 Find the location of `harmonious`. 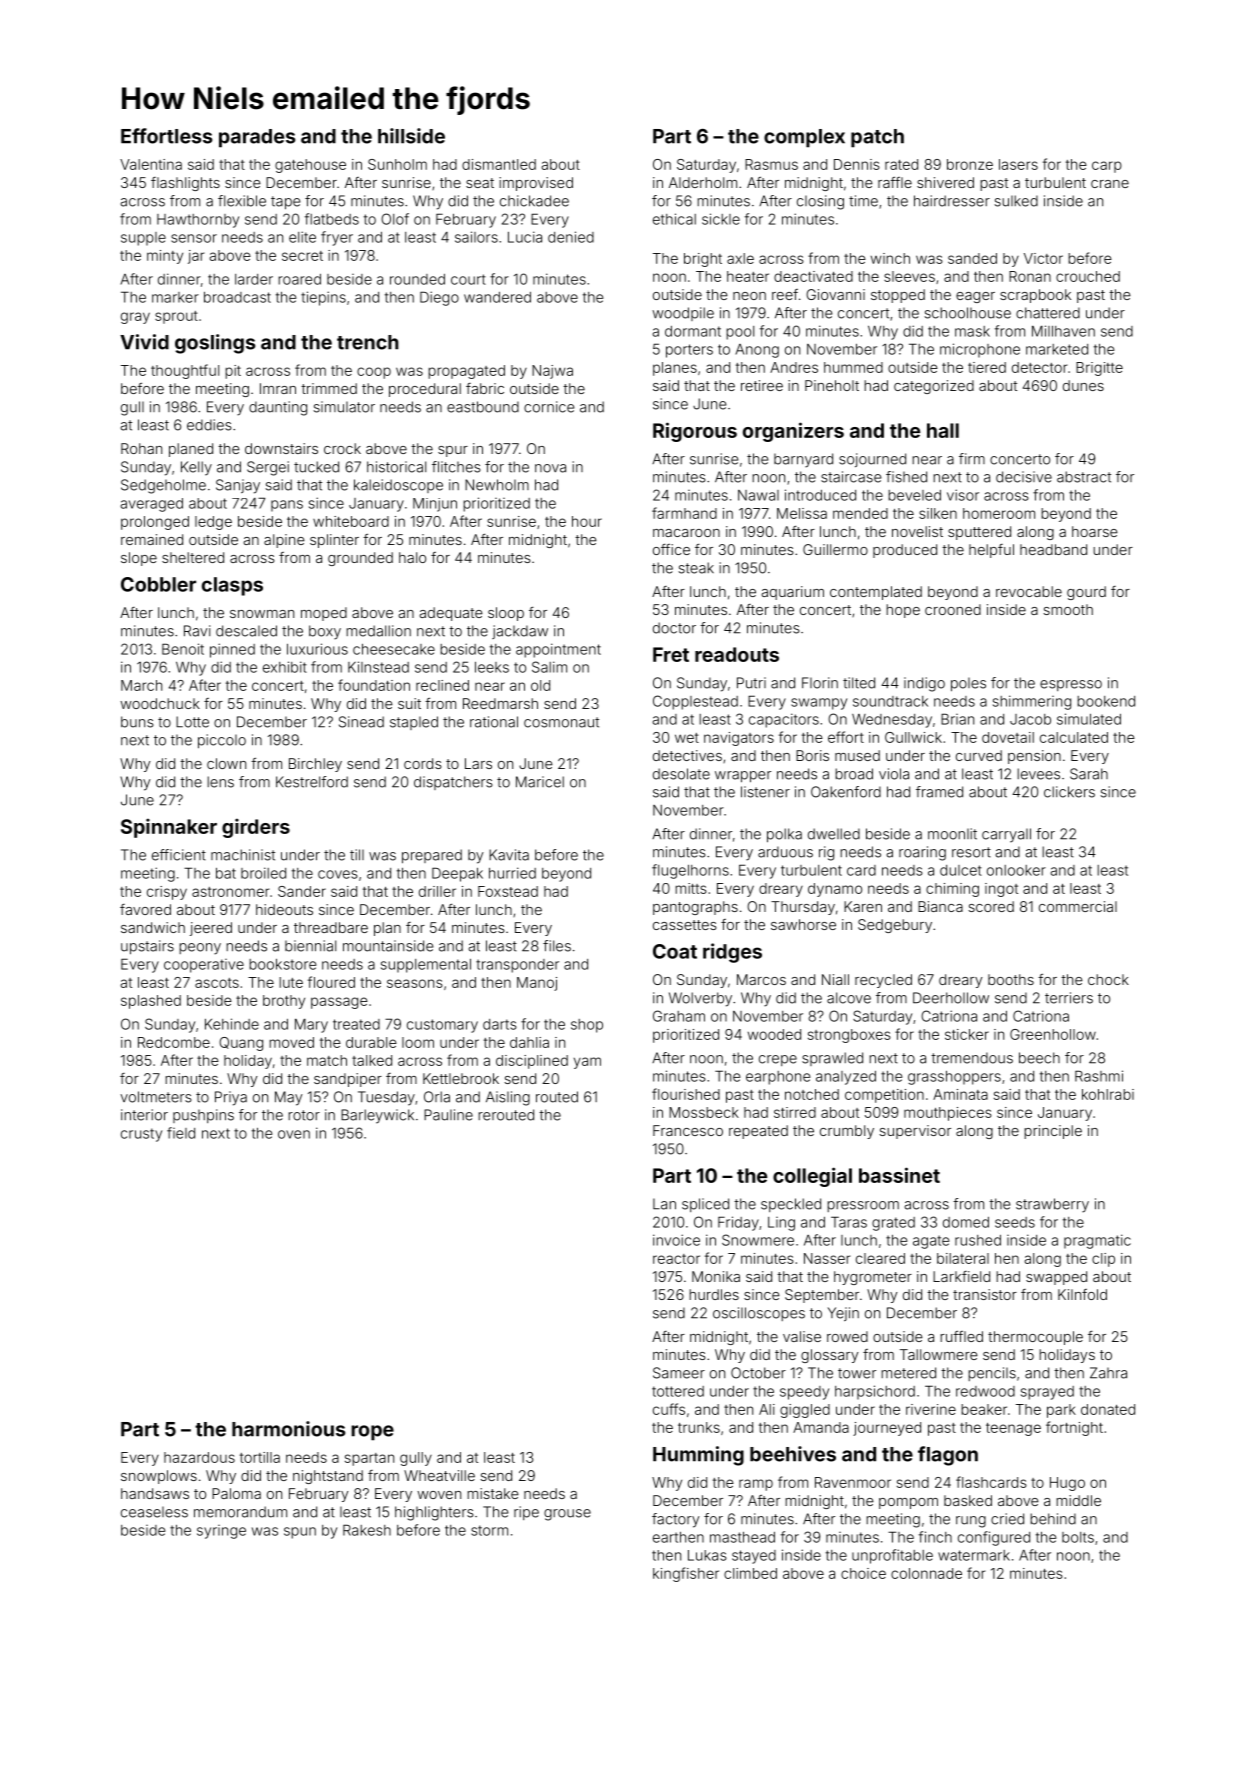

harmonious is located at coordinates (288, 1429).
